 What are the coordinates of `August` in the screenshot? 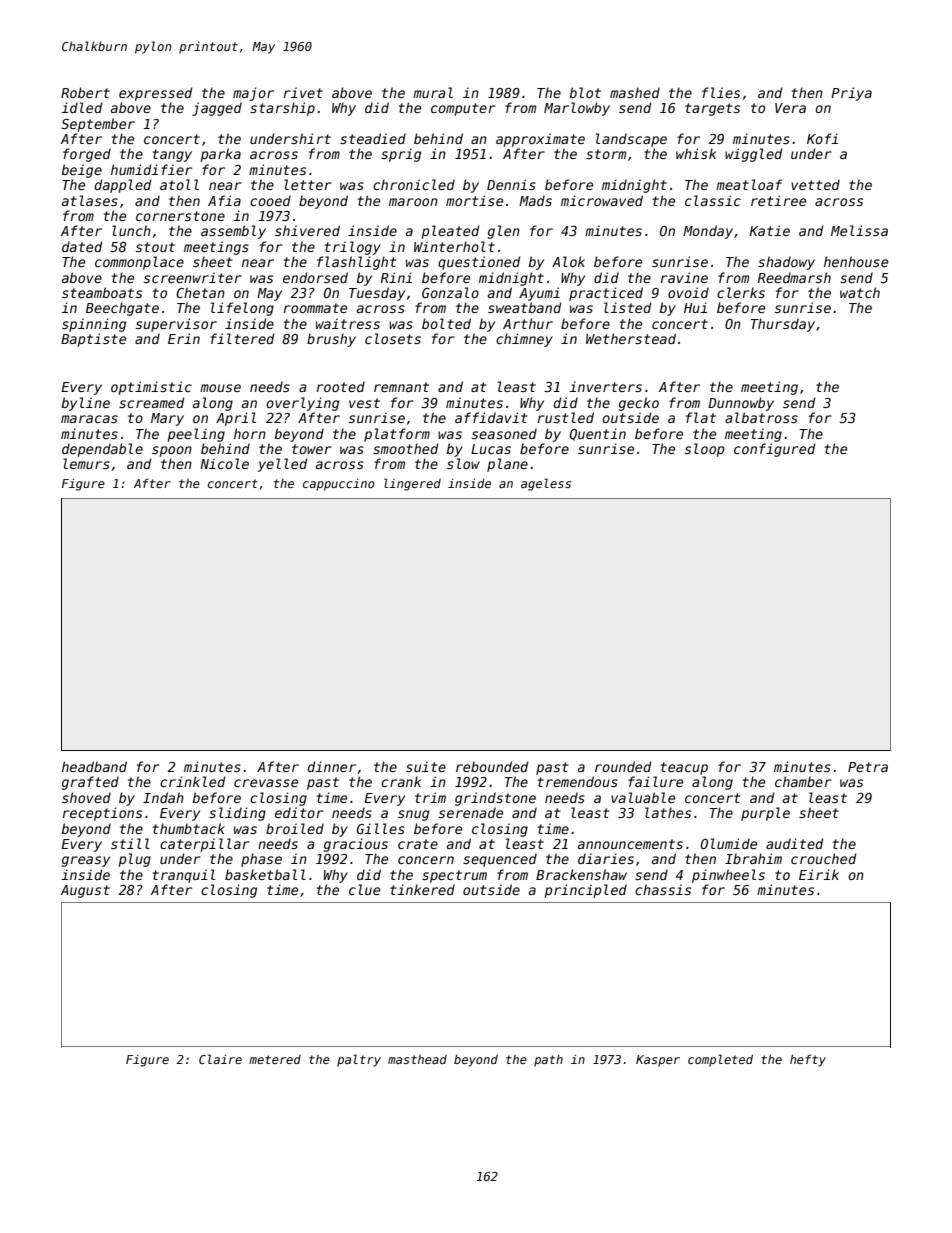 It's located at (85, 891).
